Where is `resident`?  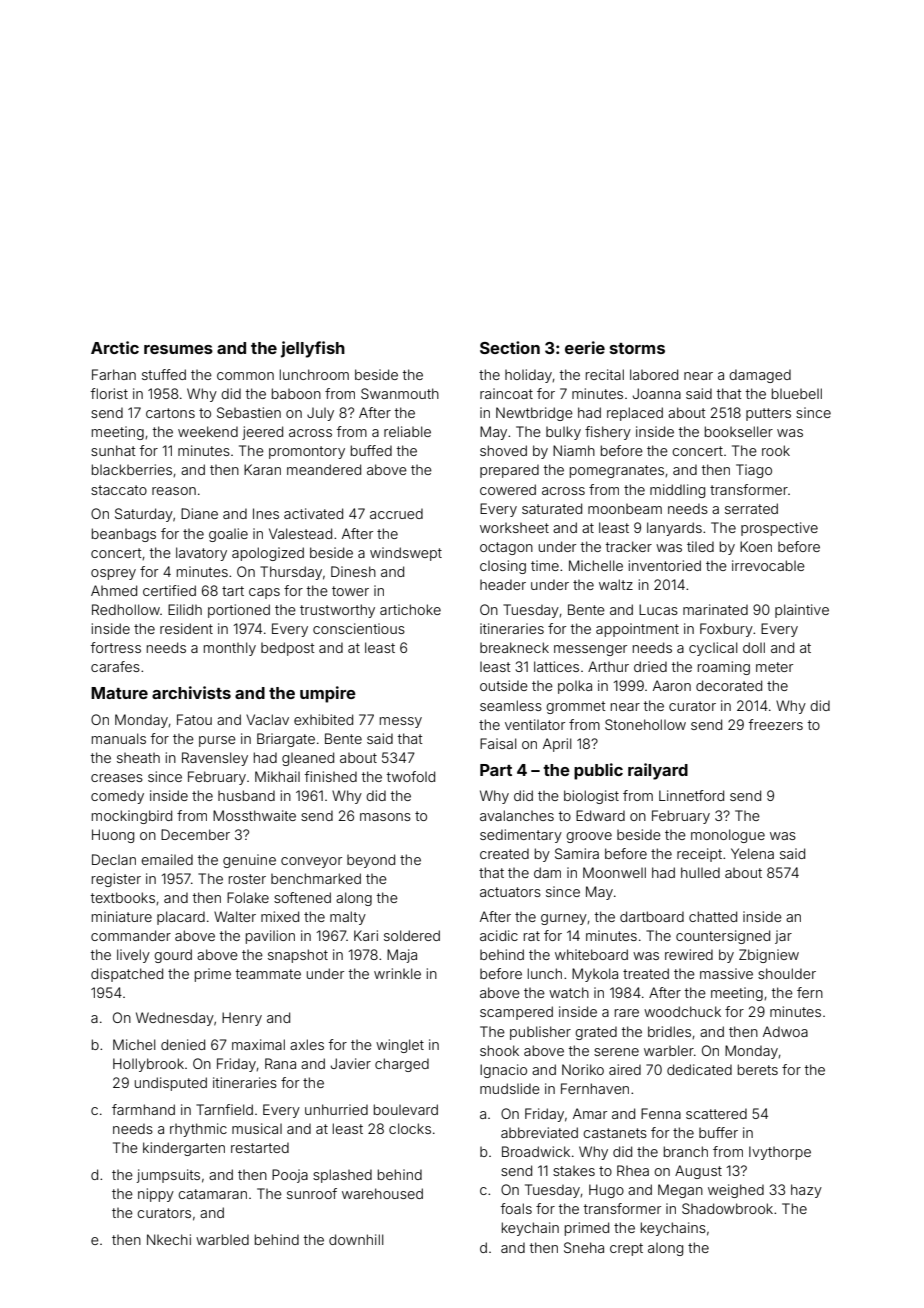 resident is located at coordinates (186, 628).
